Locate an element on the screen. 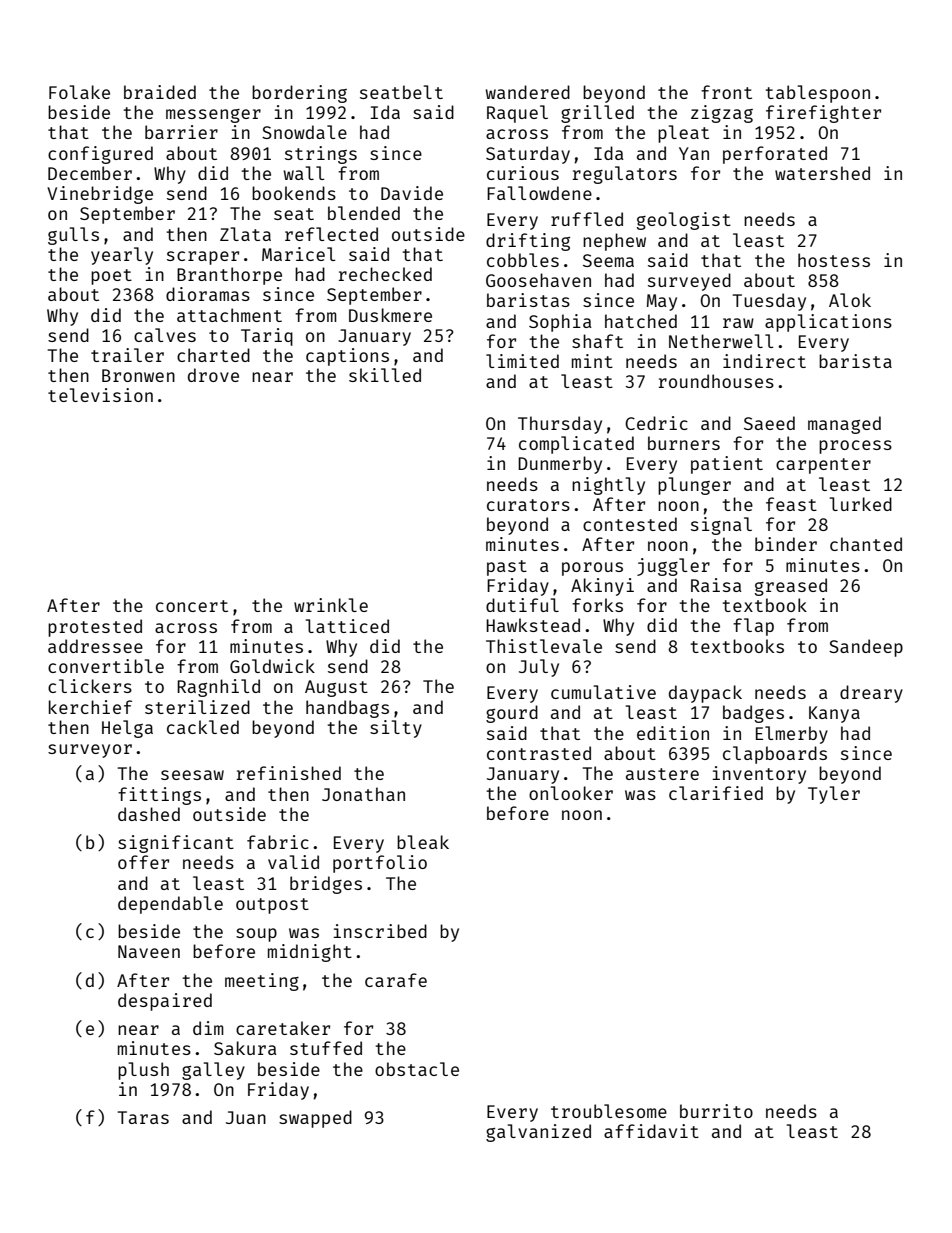  tablespoon is located at coordinates (818, 94).
